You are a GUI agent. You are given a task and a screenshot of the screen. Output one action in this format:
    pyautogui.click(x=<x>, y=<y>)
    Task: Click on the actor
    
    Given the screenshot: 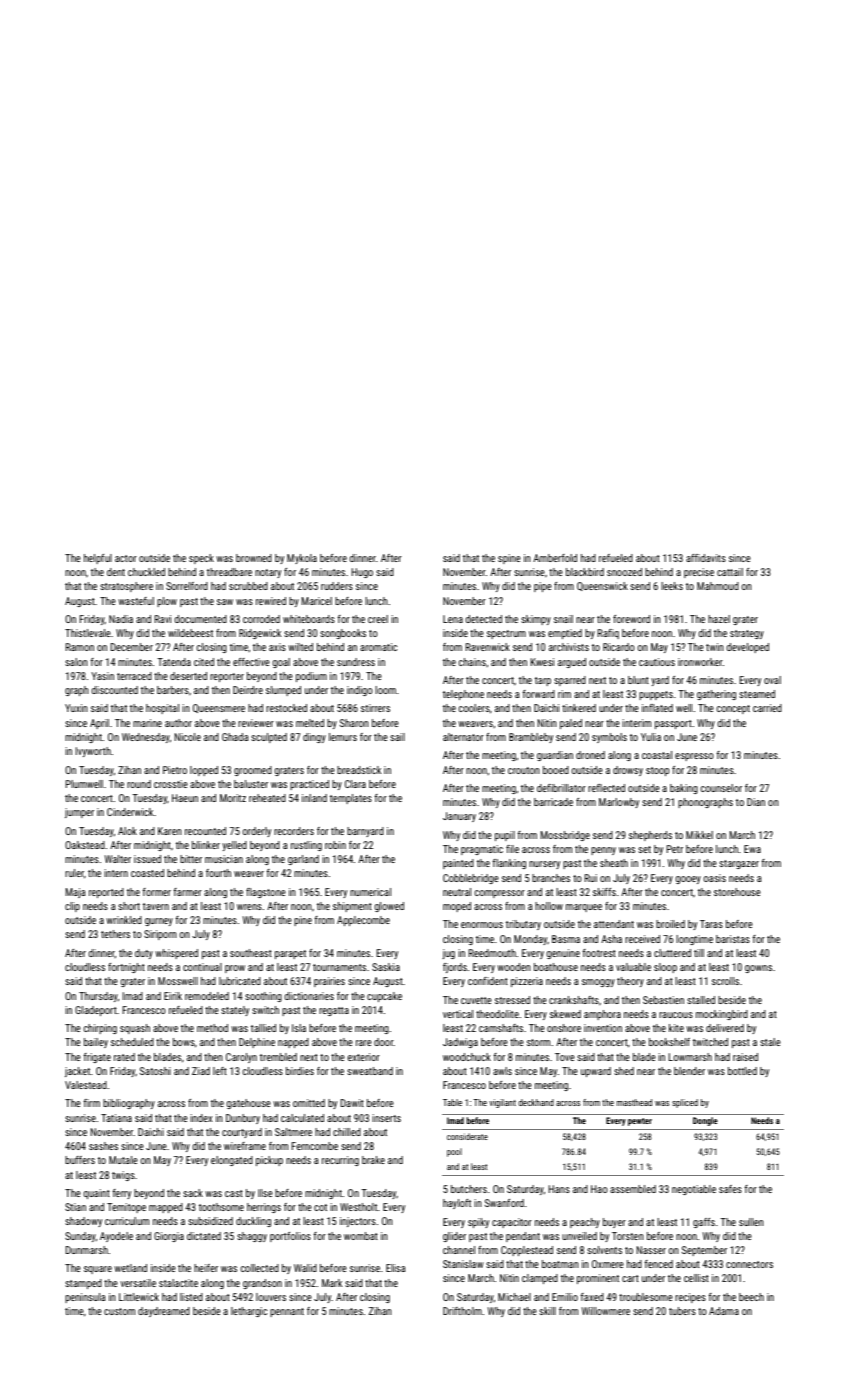 What is the action you would take?
    pyautogui.click(x=126, y=558)
